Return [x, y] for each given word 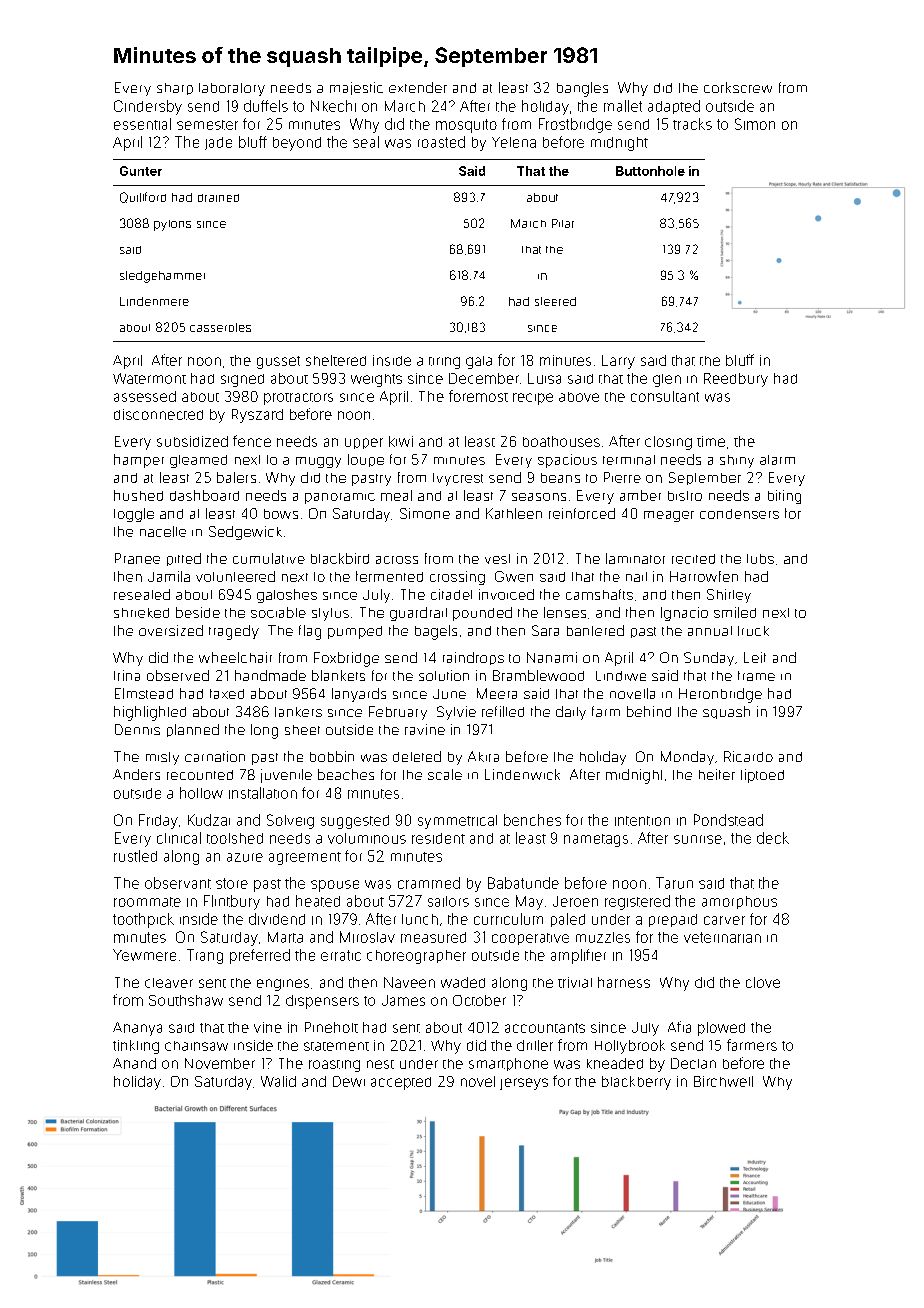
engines [283, 985]
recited [693, 559]
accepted [401, 1083]
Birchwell [723, 1081]
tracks [692, 124]
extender [418, 87]
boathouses [561, 441]
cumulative [269, 558]
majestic [356, 88]
